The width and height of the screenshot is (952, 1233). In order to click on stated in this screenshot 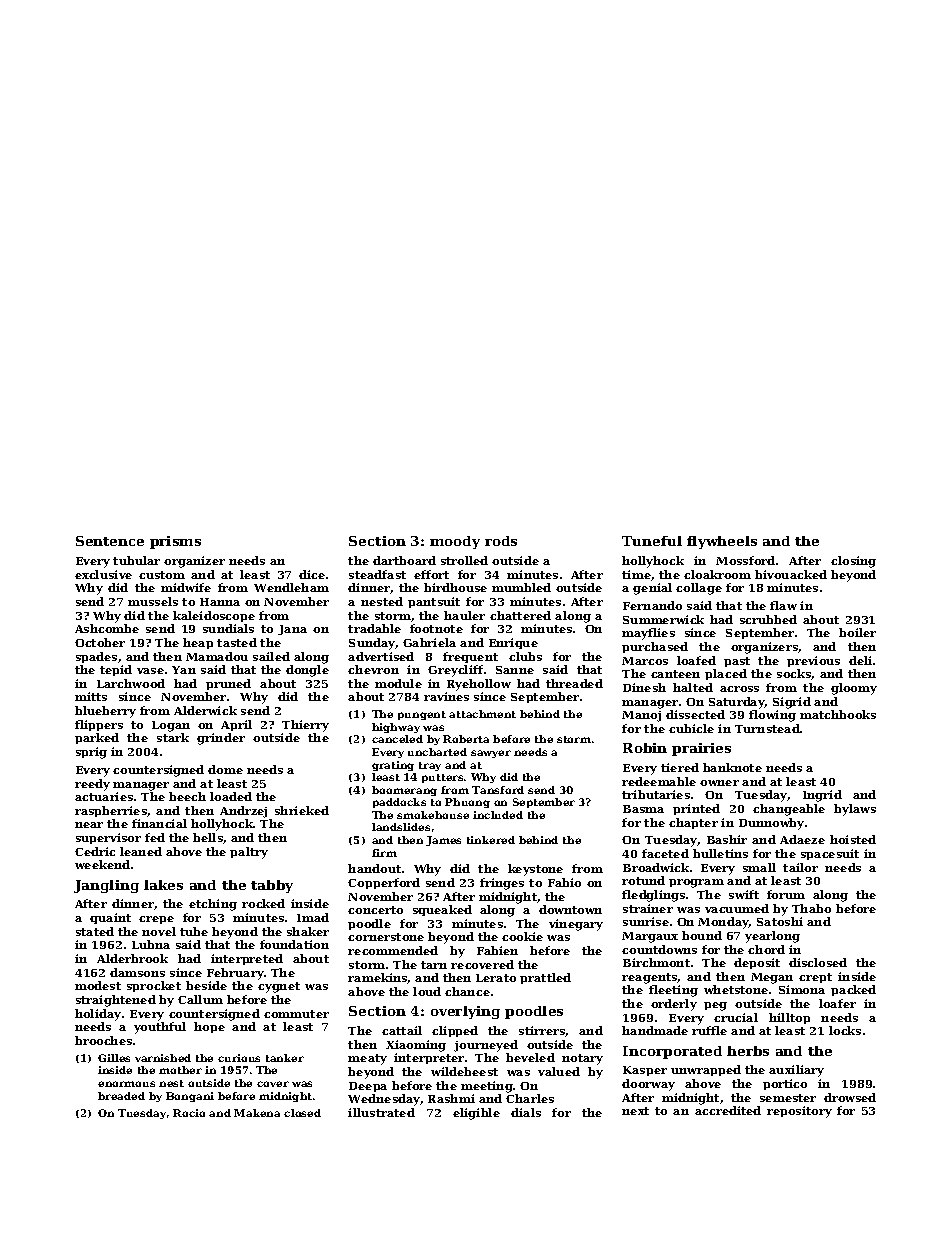, I will do `click(95, 931)`.
